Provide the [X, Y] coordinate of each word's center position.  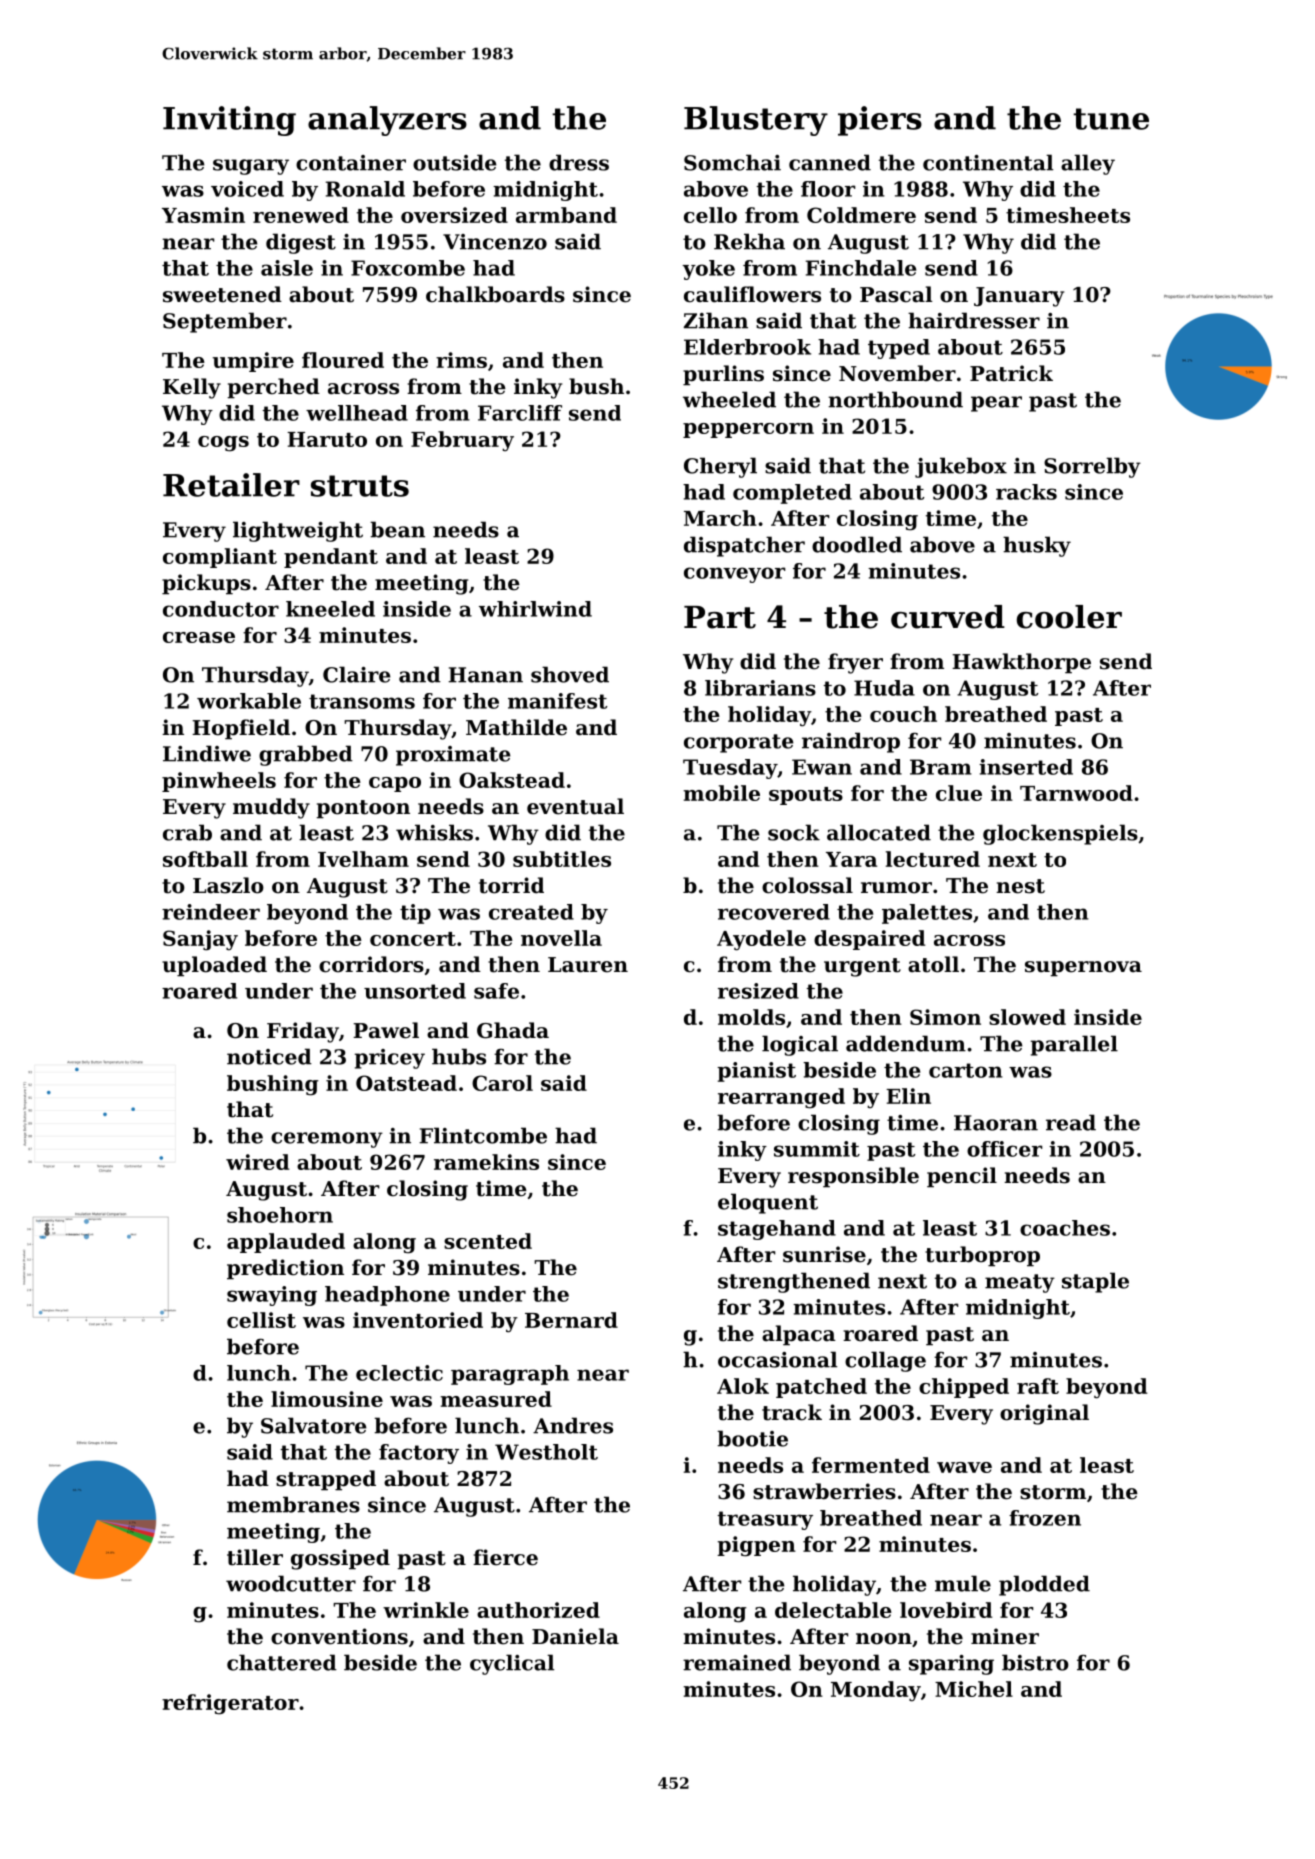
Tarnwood [1076, 793]
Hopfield [241, 729]
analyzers [387, 121]
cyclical [512, 1664]
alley [1088, 164]
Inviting [229, 121]
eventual [575, 806]
